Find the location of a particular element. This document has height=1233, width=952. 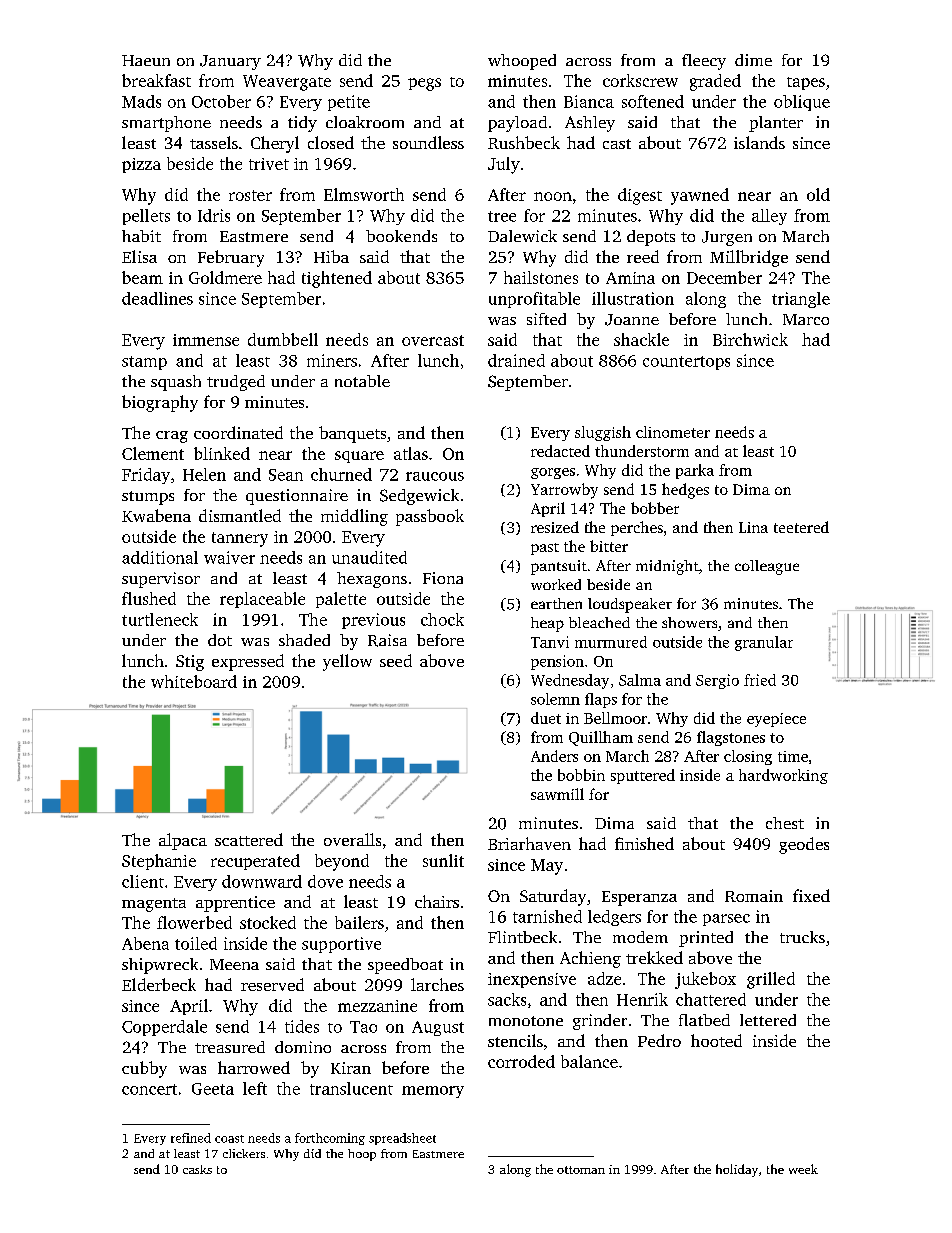

Weavergate is located at coordinates (287, 83).
